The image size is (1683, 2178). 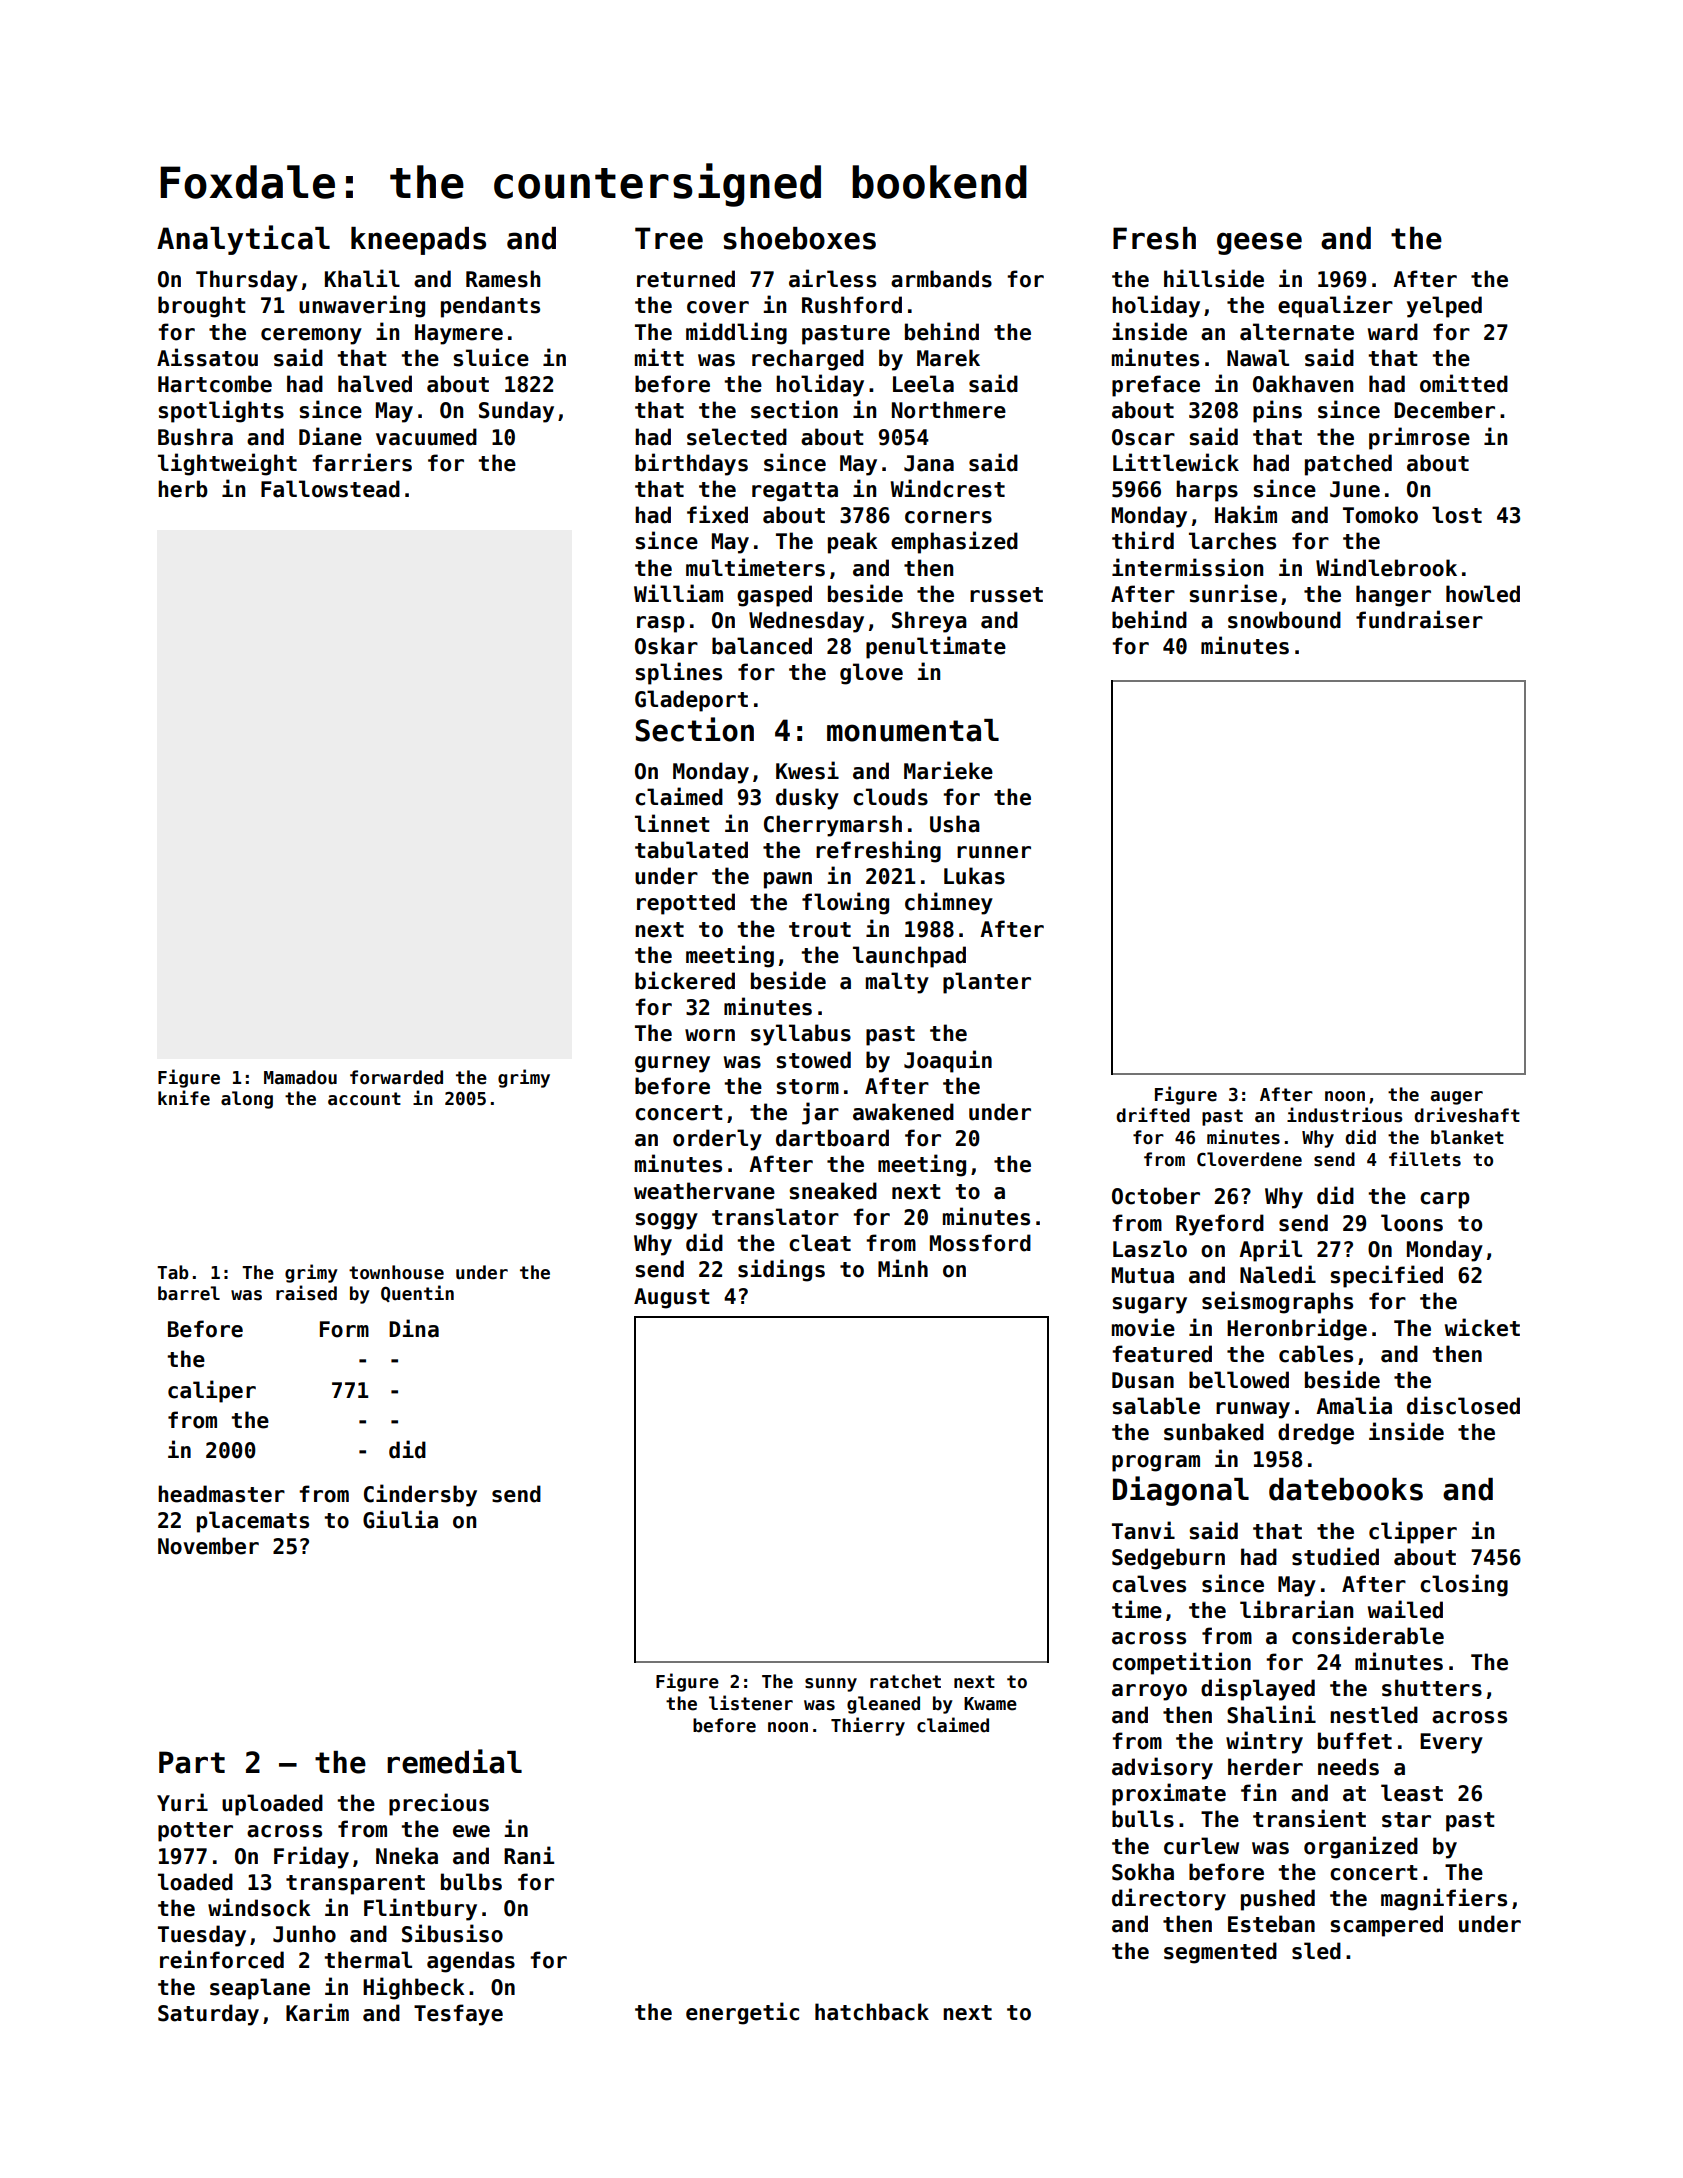 I want to click on sunny, so click(x=831, y=1685).
